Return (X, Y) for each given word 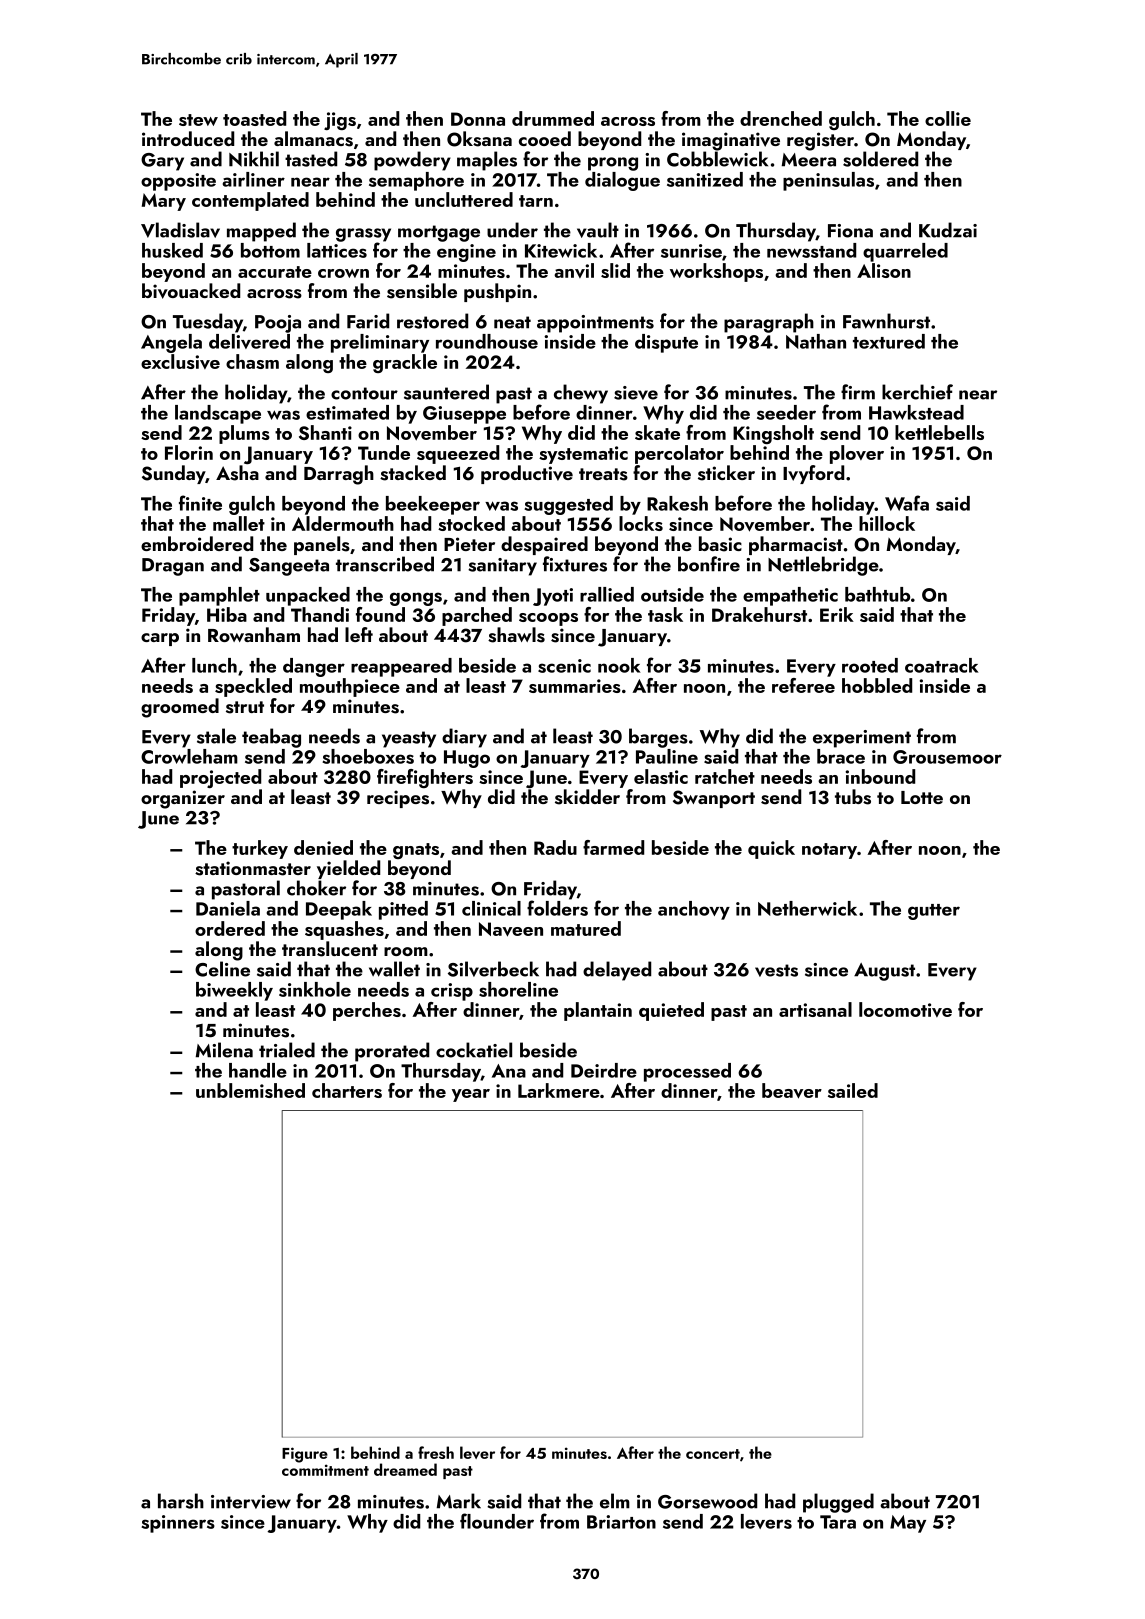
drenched (781, 118)
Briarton (621, 1522)
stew (198, 120)
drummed (553, 118)
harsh (181, 1501)
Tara (838, 1522)
